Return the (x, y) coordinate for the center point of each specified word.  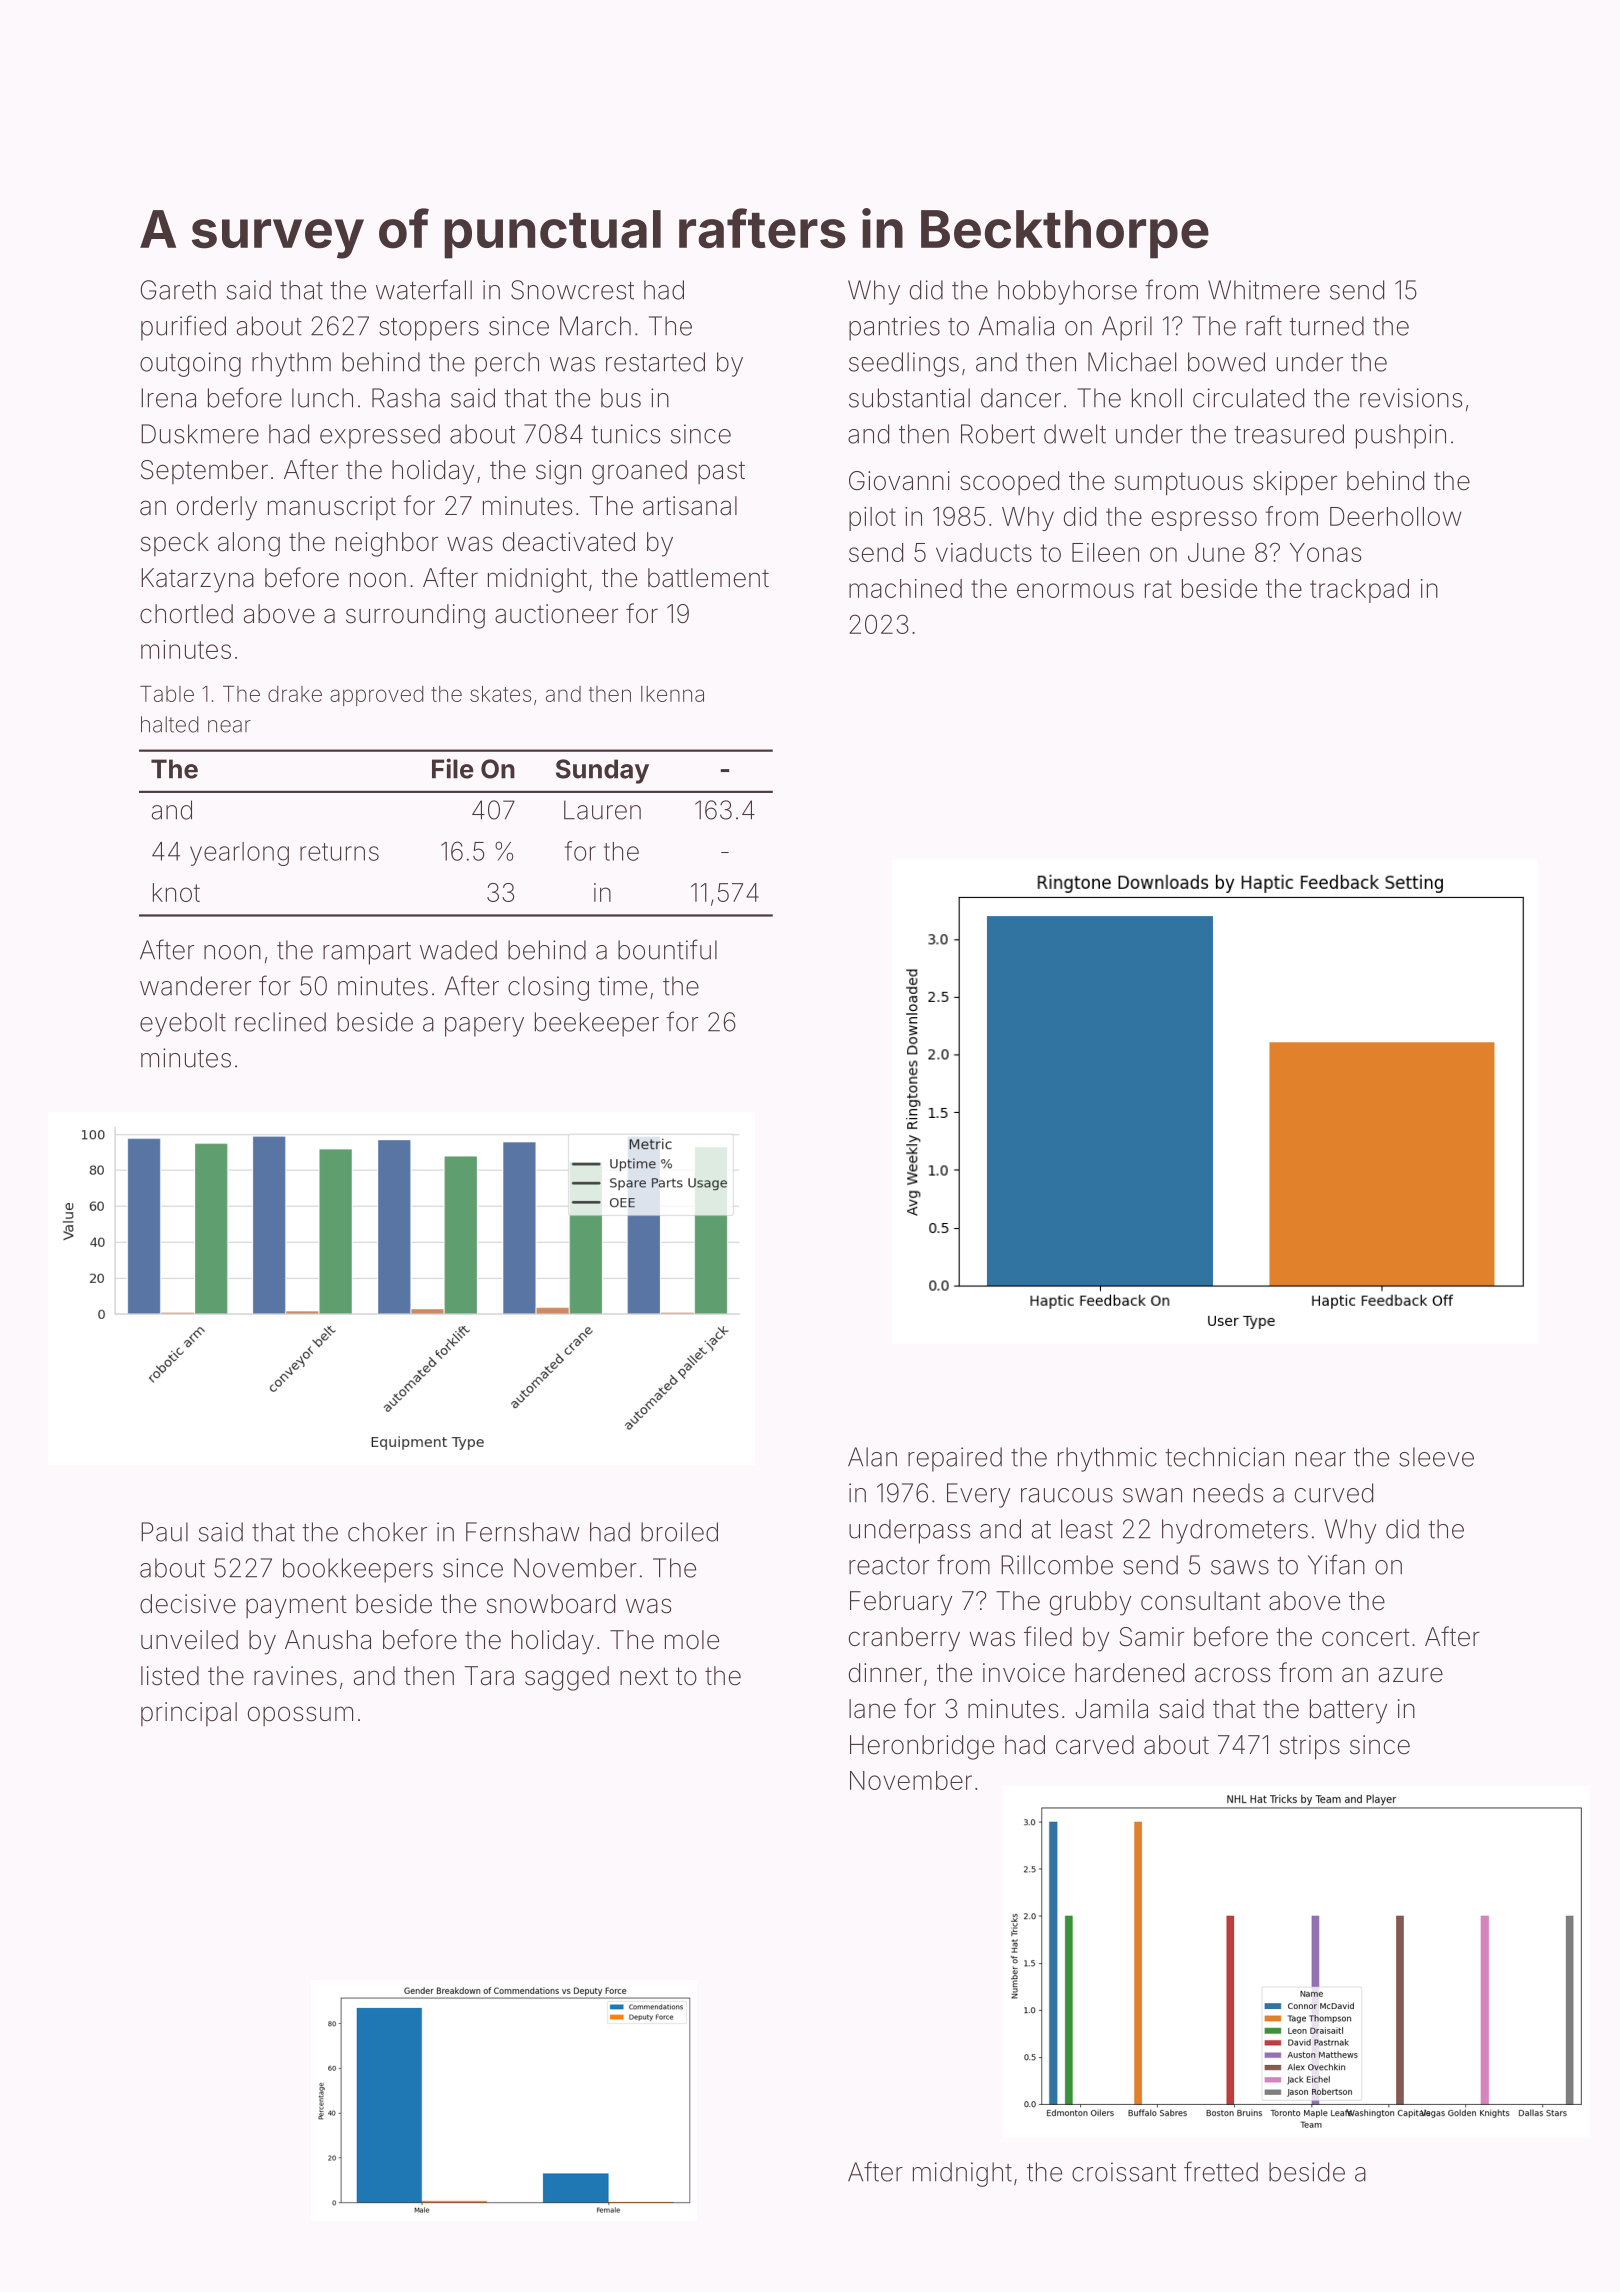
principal (189, 1714)
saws (1240, 1567)
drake (295, 694)
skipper (1295, 483)
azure (1411, 1675)
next (644, 1676)
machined (905, 588)
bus (621, 398)
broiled (679, 1532)
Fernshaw (523, 1532)
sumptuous (1179, 484)
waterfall (424, 289)
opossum (300, 1716)
